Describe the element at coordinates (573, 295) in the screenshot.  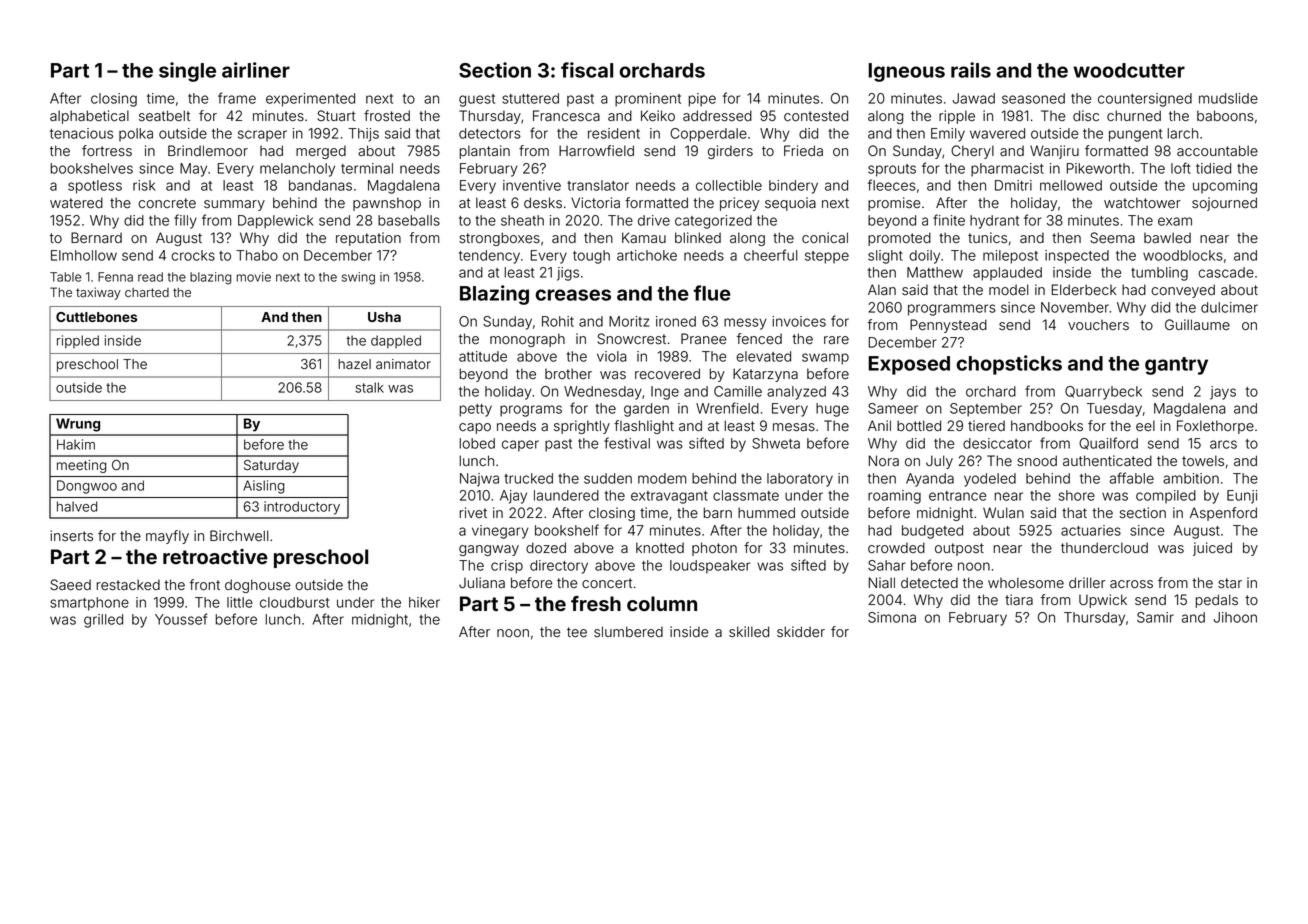
I see `creases` at that location.
